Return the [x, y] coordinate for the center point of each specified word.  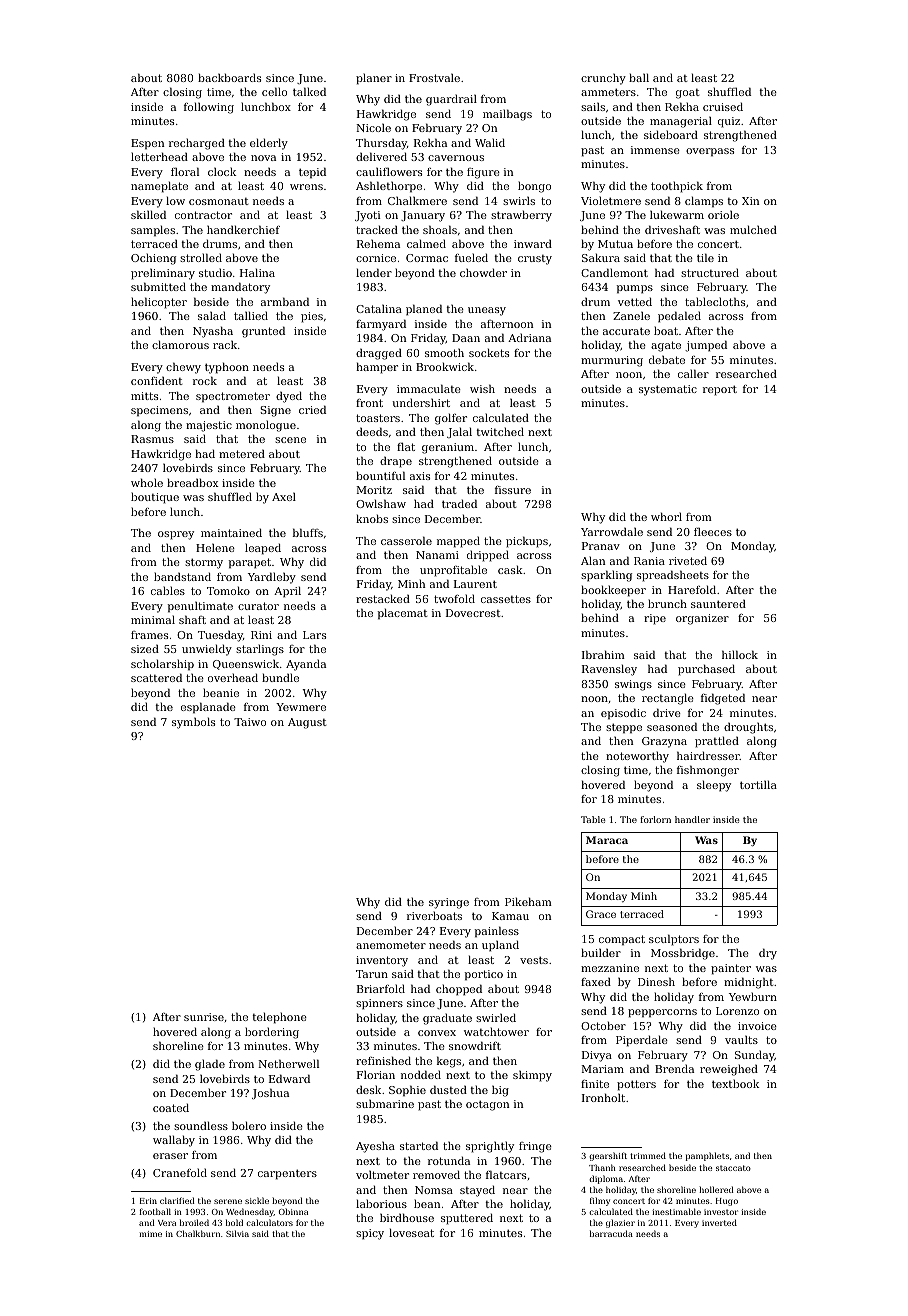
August [307, 723]
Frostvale [434, 77]
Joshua [270, 1093]
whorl [666, 516]
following [209, 108]
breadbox [193, 482]
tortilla [758, 784]
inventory [382, 961]
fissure [513, 490]
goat [688, 94]
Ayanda [306, 665]
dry [768, 954]
